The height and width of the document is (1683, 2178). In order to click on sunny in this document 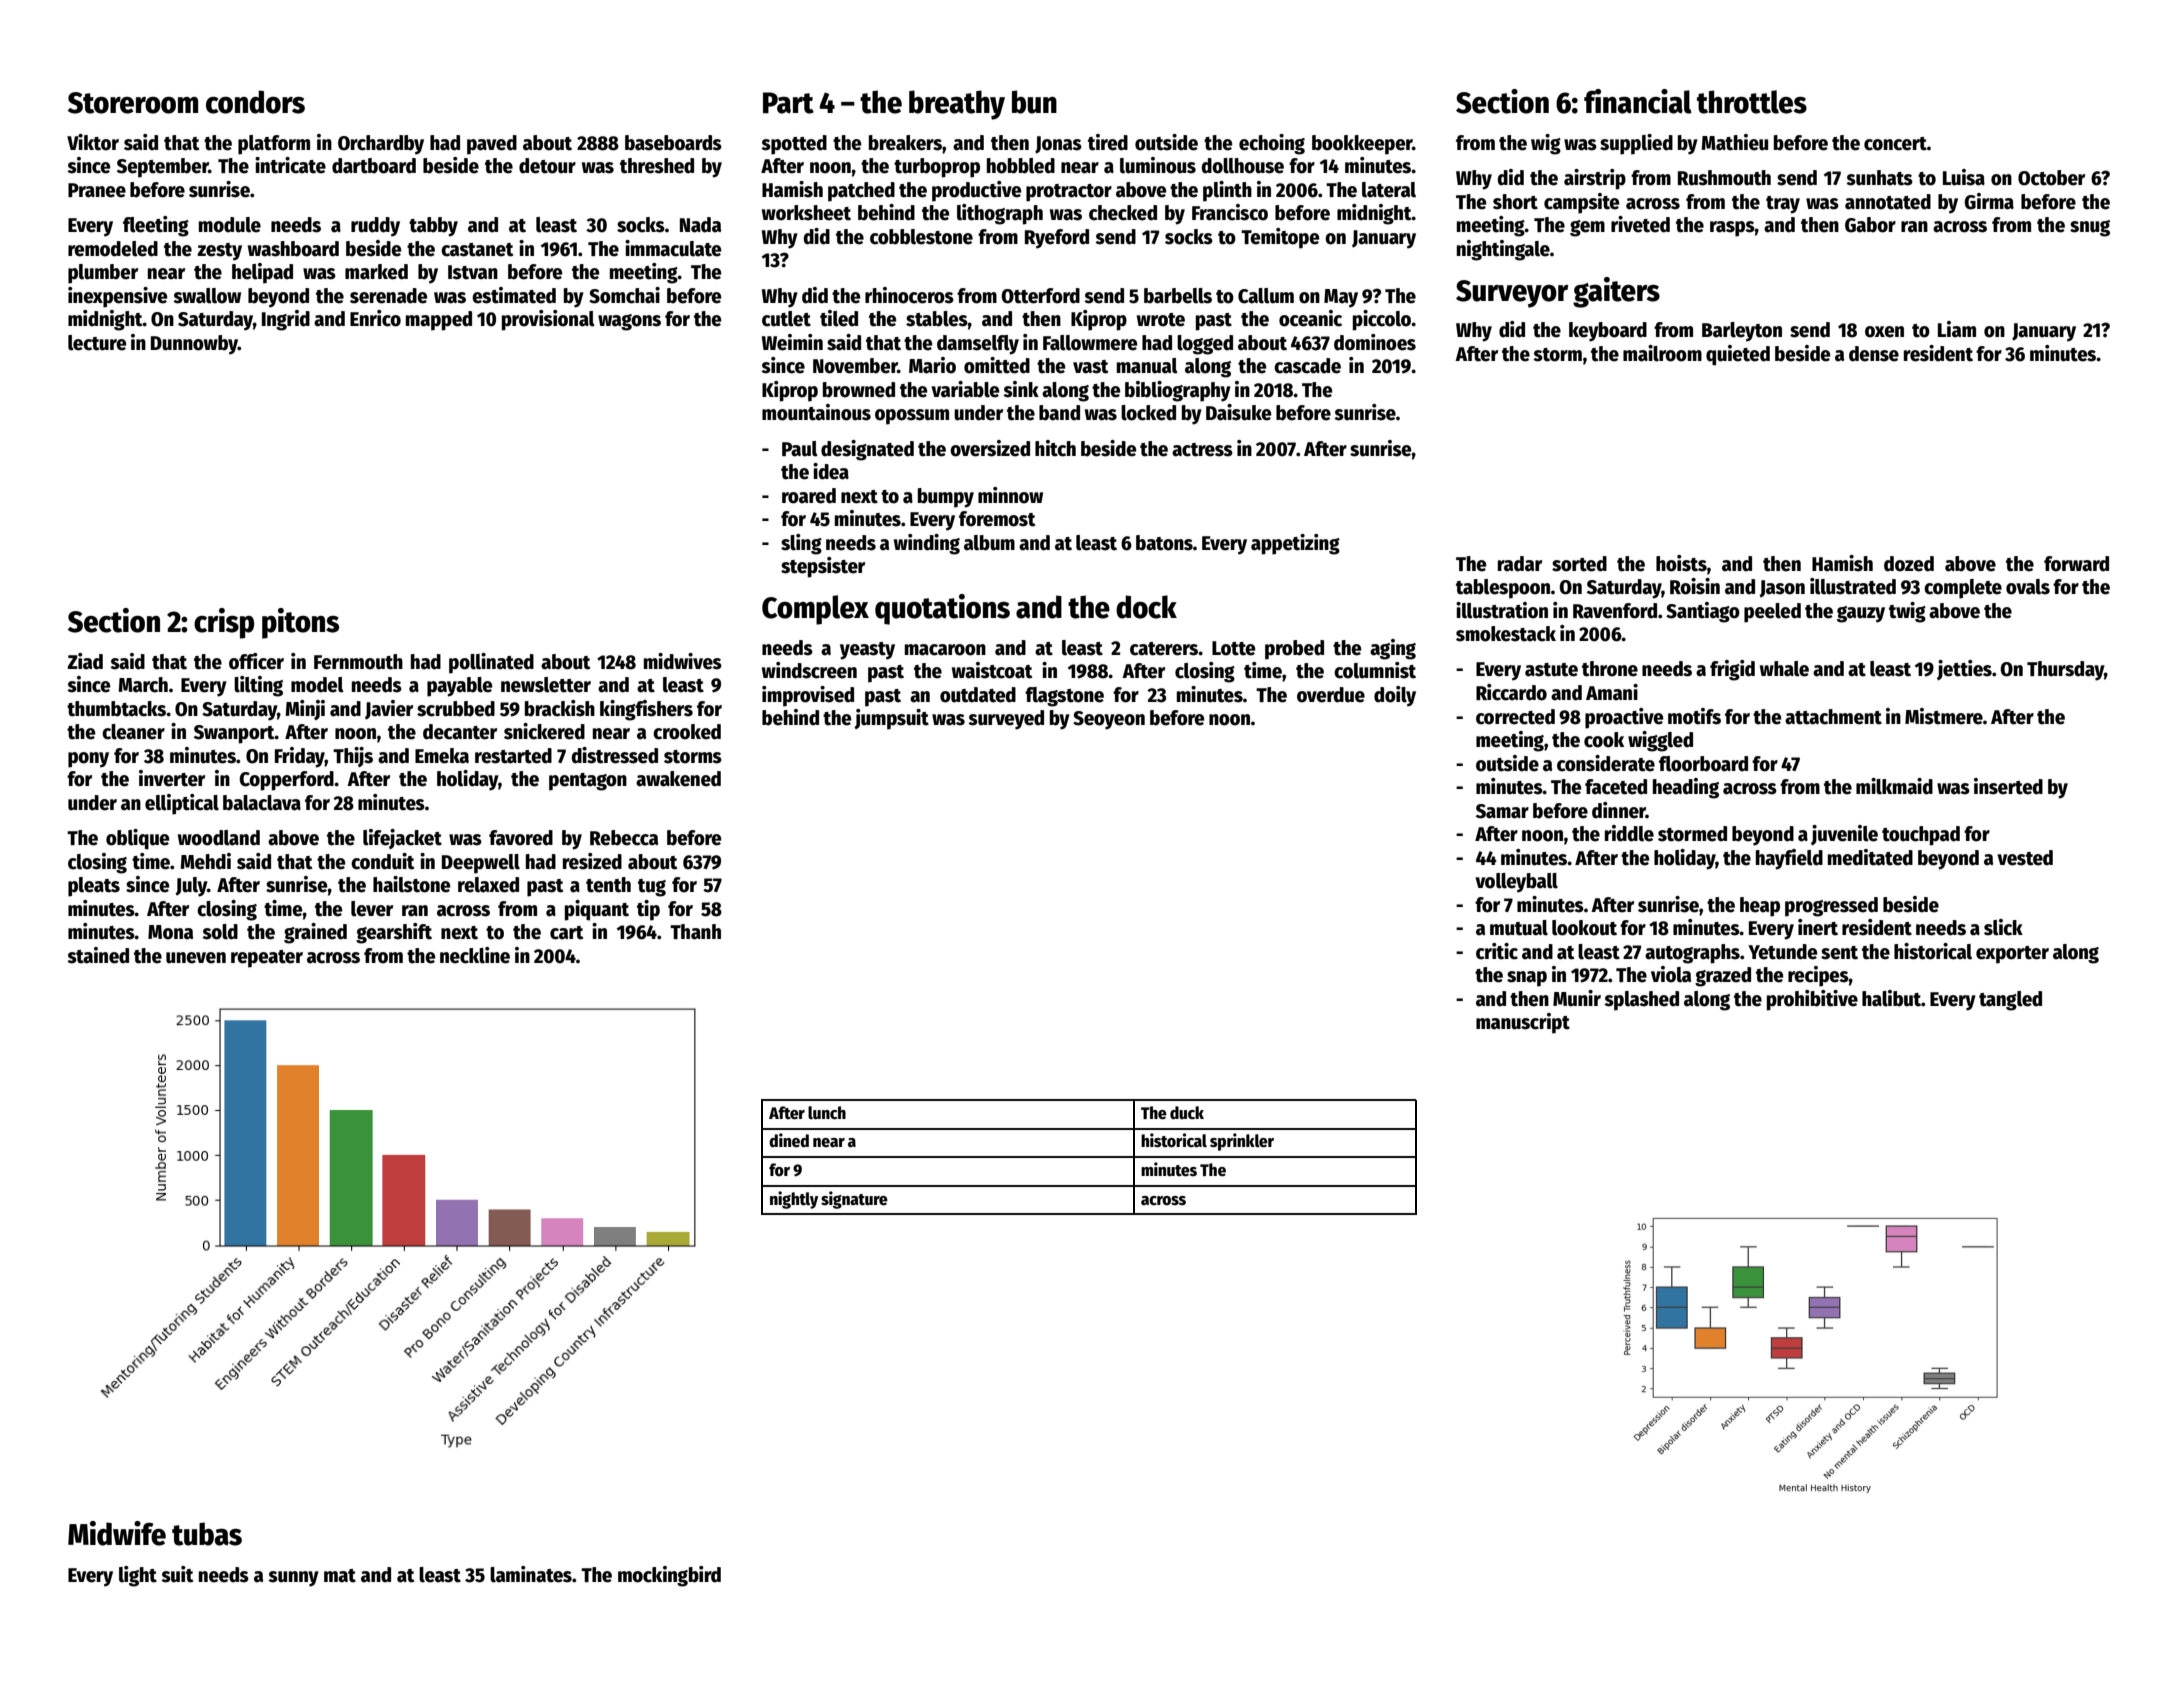, I will do `click(293, 1579)`.
